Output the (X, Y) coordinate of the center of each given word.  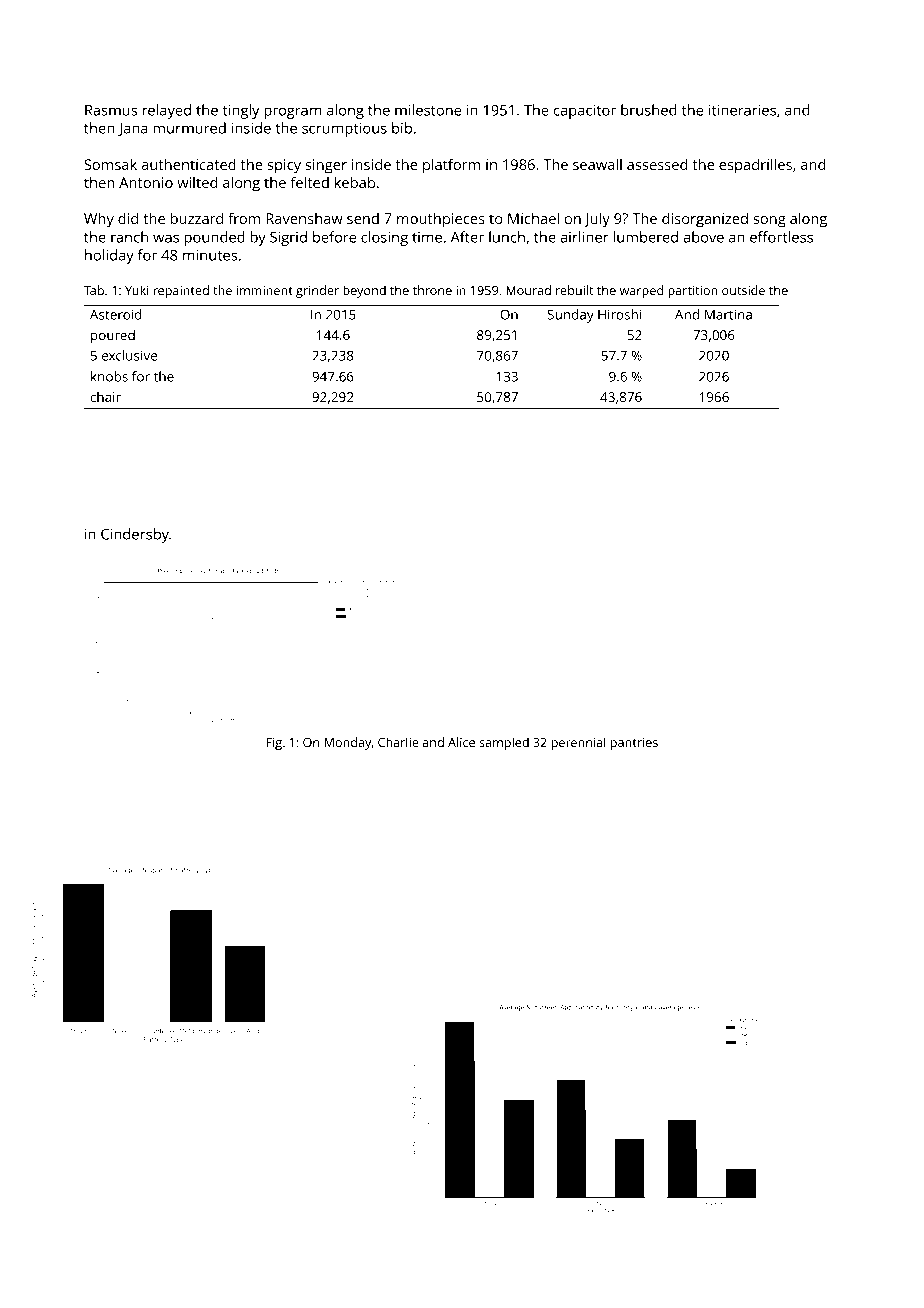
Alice (461, 742)
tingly (240, 111)
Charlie (398, 742)
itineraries (742, 110)
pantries (634, 744)
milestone (428, 110)
